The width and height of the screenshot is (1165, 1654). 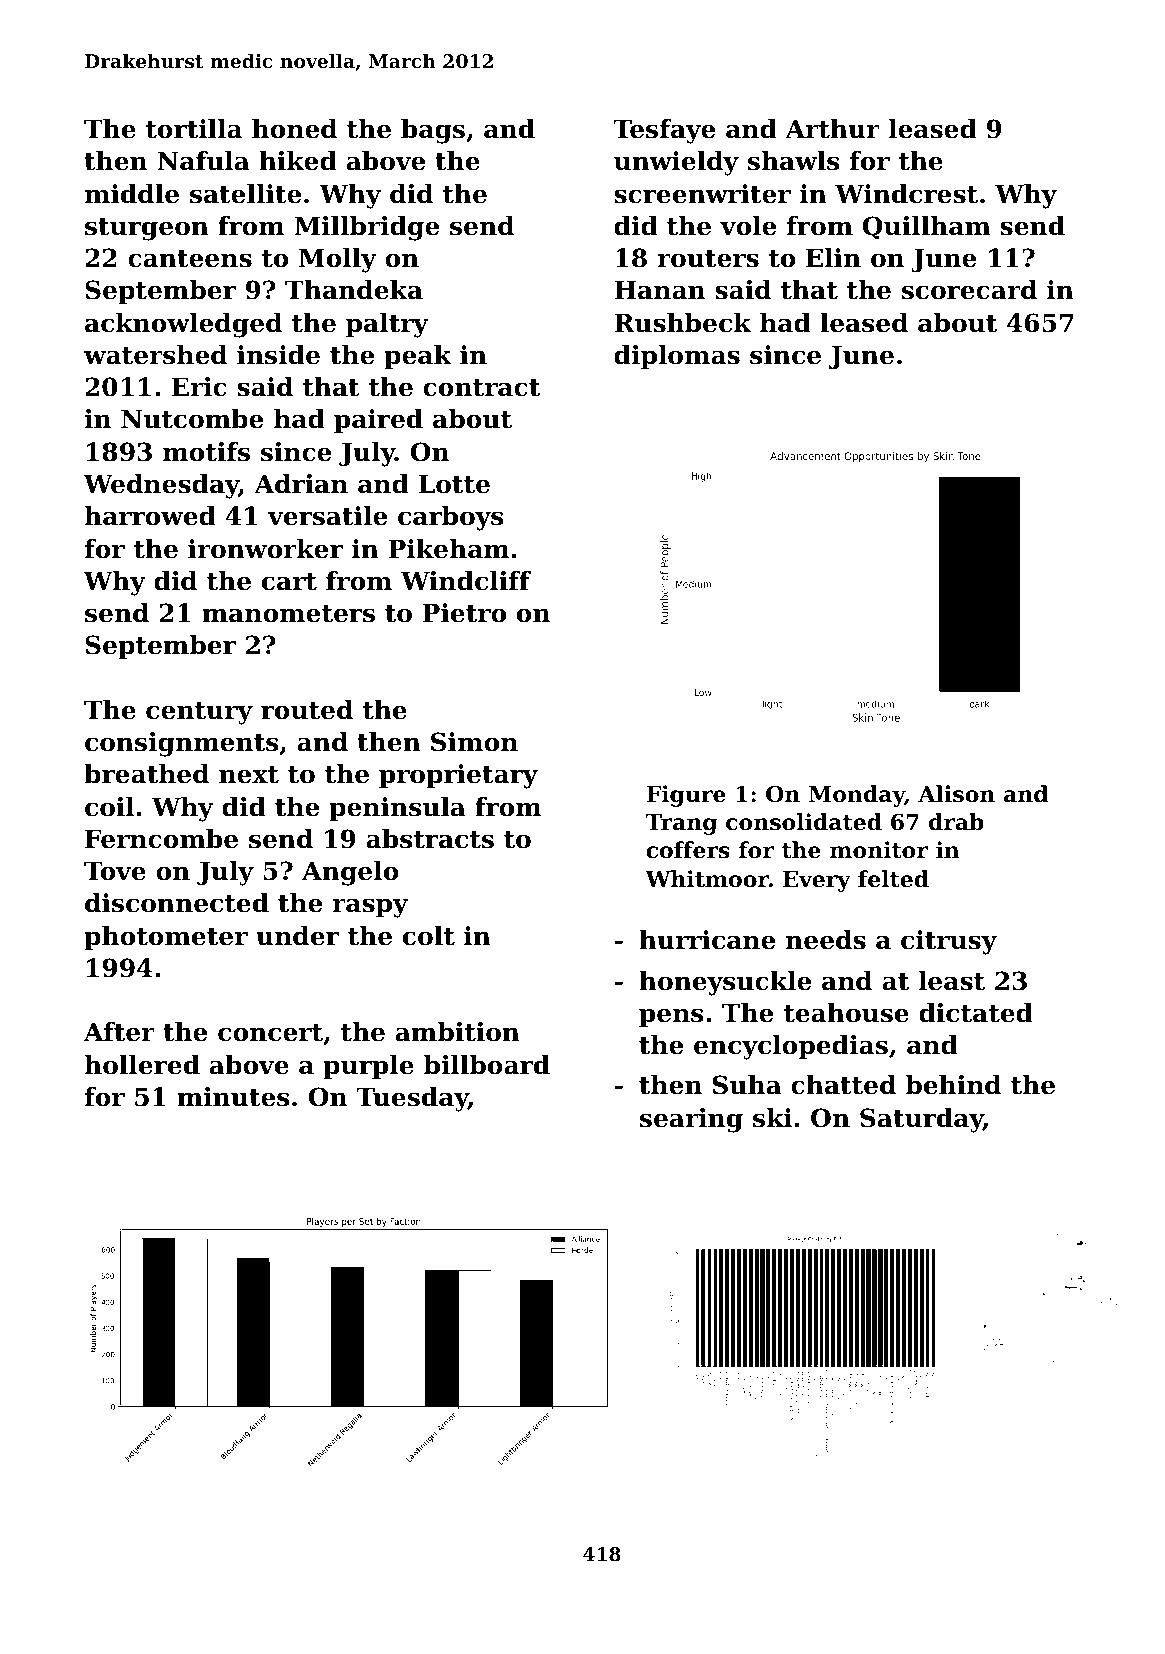 What do you see at coordinates (270, 1033) in the screenshot?
I see `concert` at bounding box center [270, 1033].
